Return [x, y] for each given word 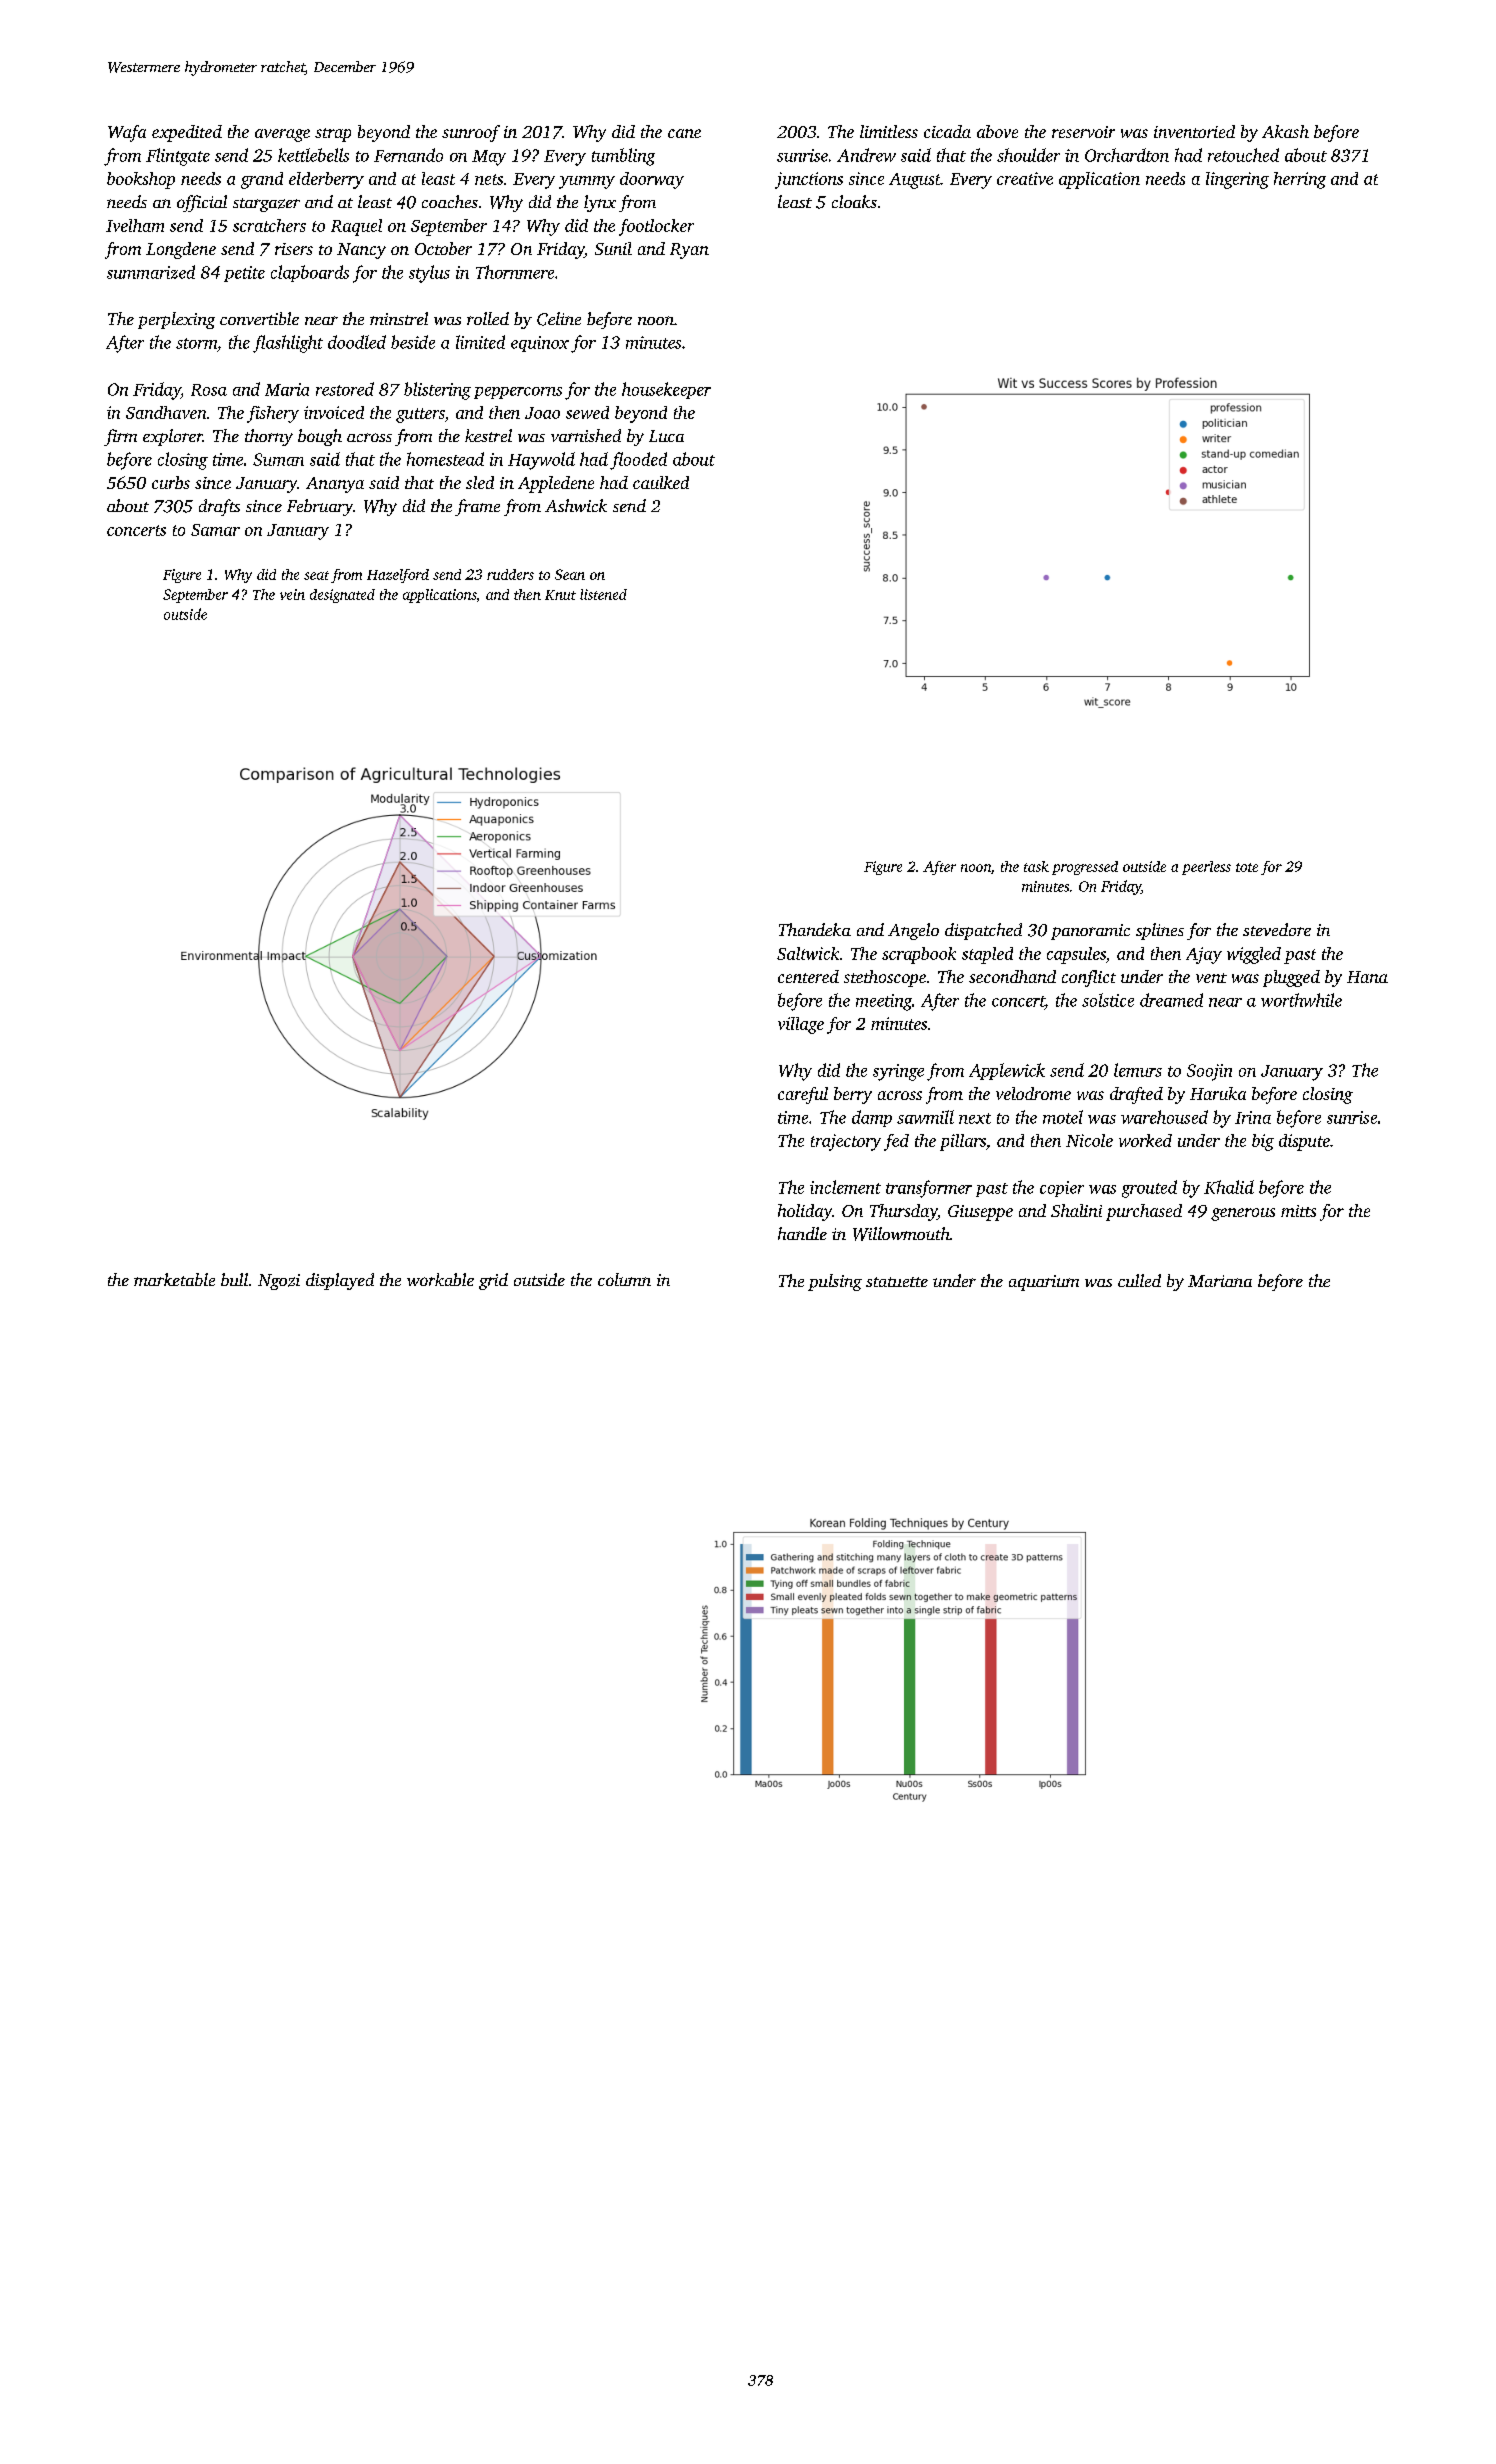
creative [1025, 178]
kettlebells [313, 155]
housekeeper [666, 390]
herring [1300, 180]
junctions [809, 180]
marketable [174, 1279]
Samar [215, 530]
